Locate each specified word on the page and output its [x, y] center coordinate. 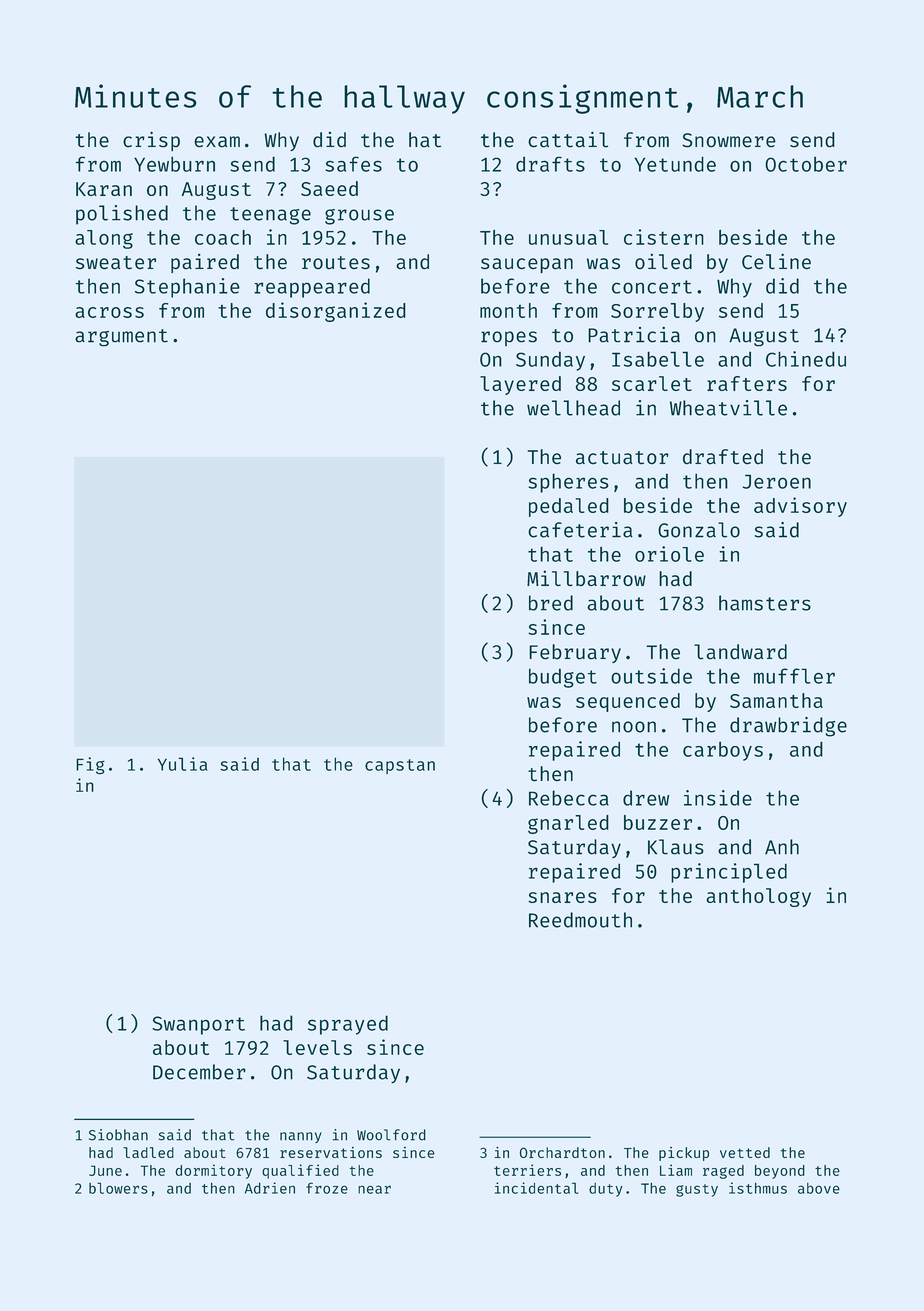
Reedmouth [580, 920]
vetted [745, 1152]
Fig [90, 766]
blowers [118, 1188]
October [806, 164]
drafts [550, 164]
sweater [116, 263]
